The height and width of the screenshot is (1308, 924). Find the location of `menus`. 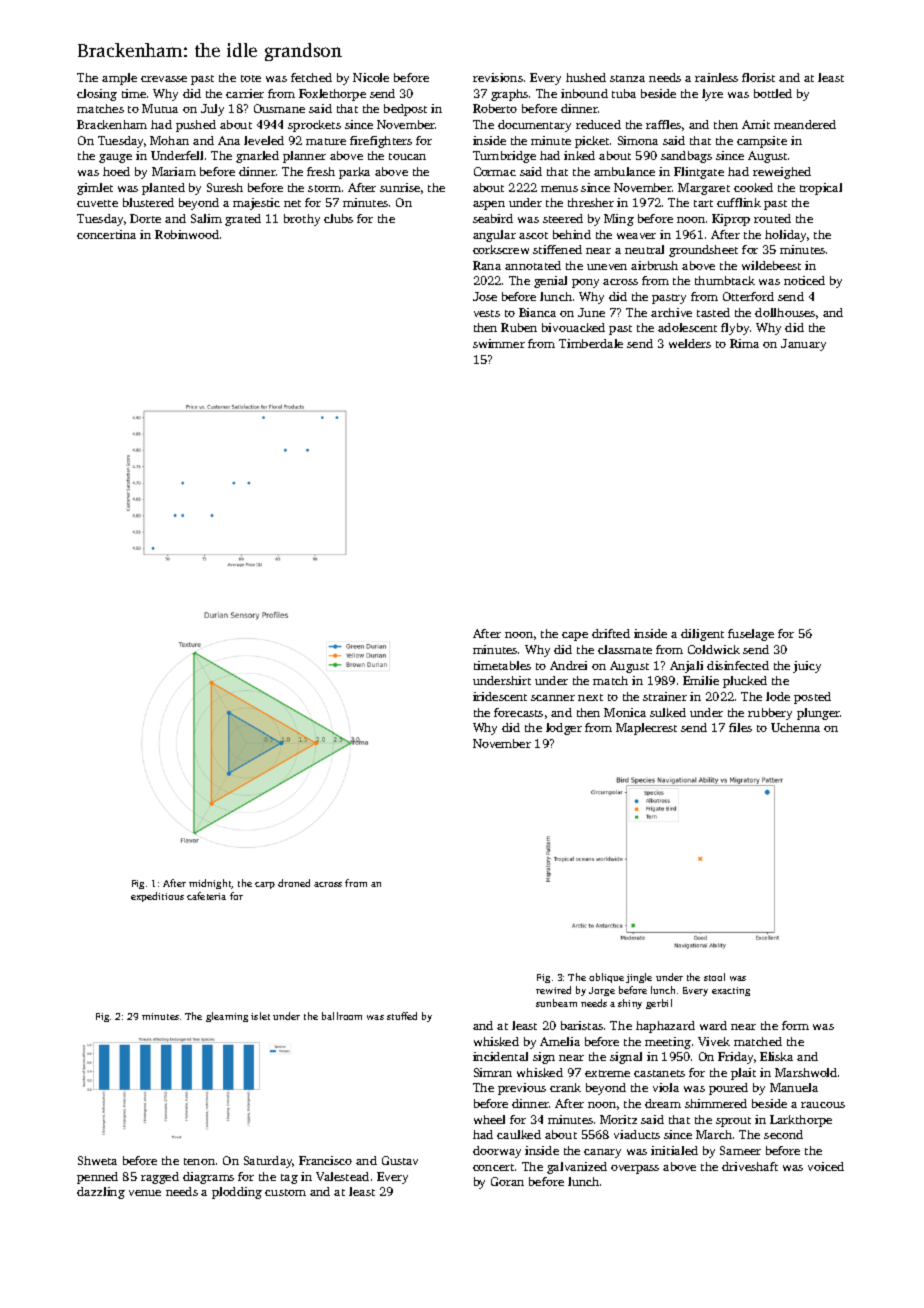

menus is located at coordinates (559, 189).
